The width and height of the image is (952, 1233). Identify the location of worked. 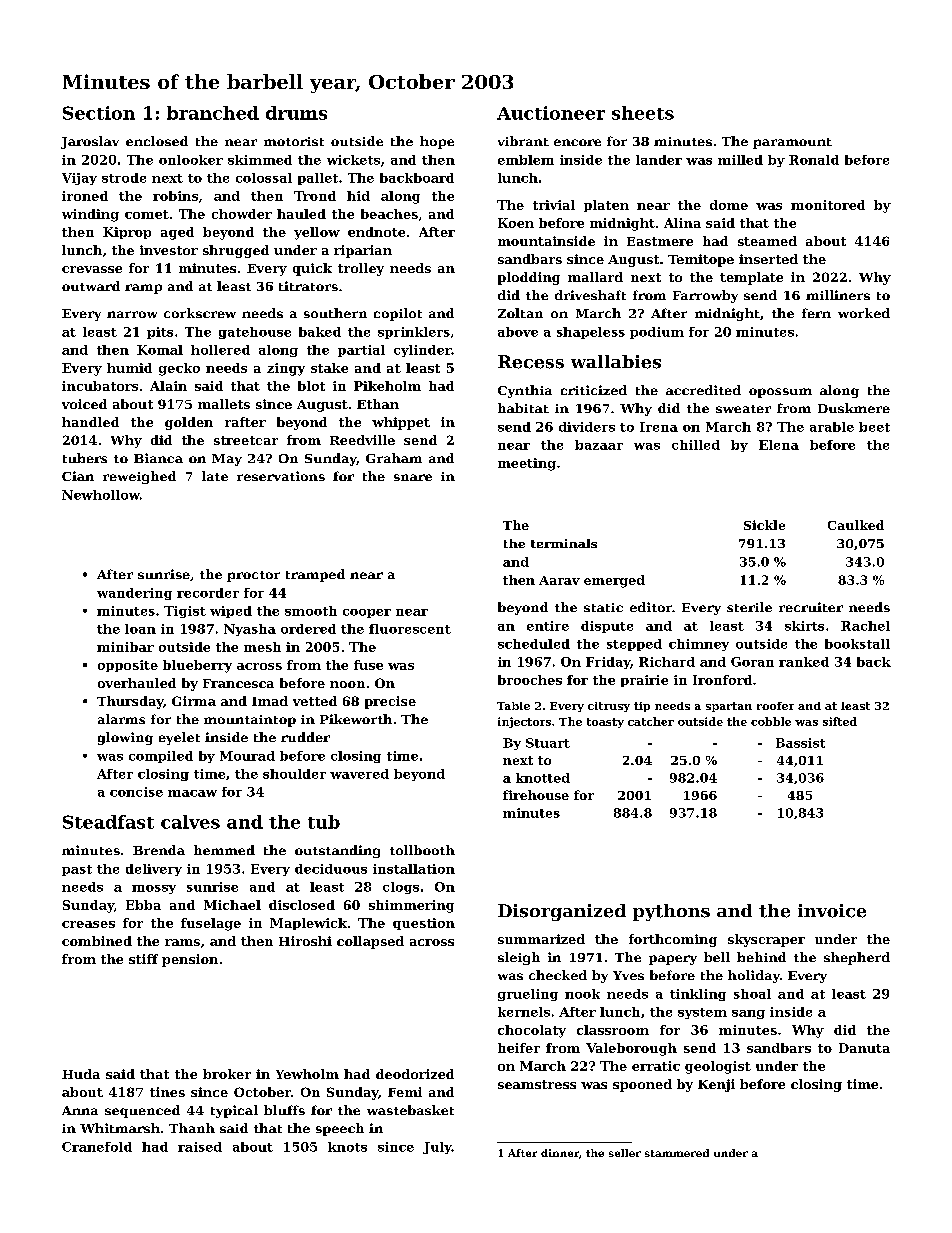
(864, 313).
